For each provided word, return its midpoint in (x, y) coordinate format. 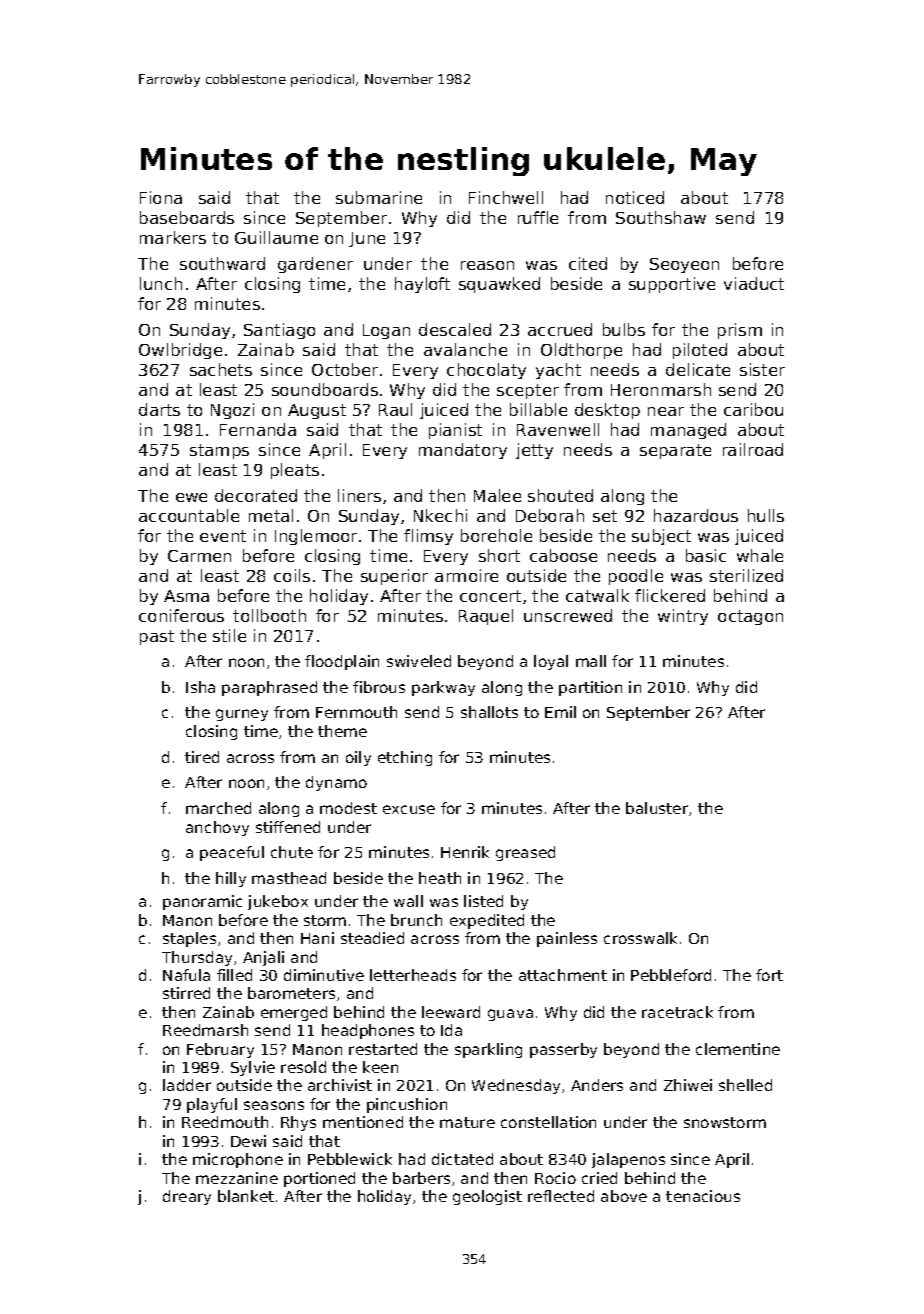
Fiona (161, 197)
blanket (246, 1196)
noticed (635, 197)
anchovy (217, 828)
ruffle (538, 217)
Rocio (555, 1178)
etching (405, 758)
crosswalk (640, 938)
